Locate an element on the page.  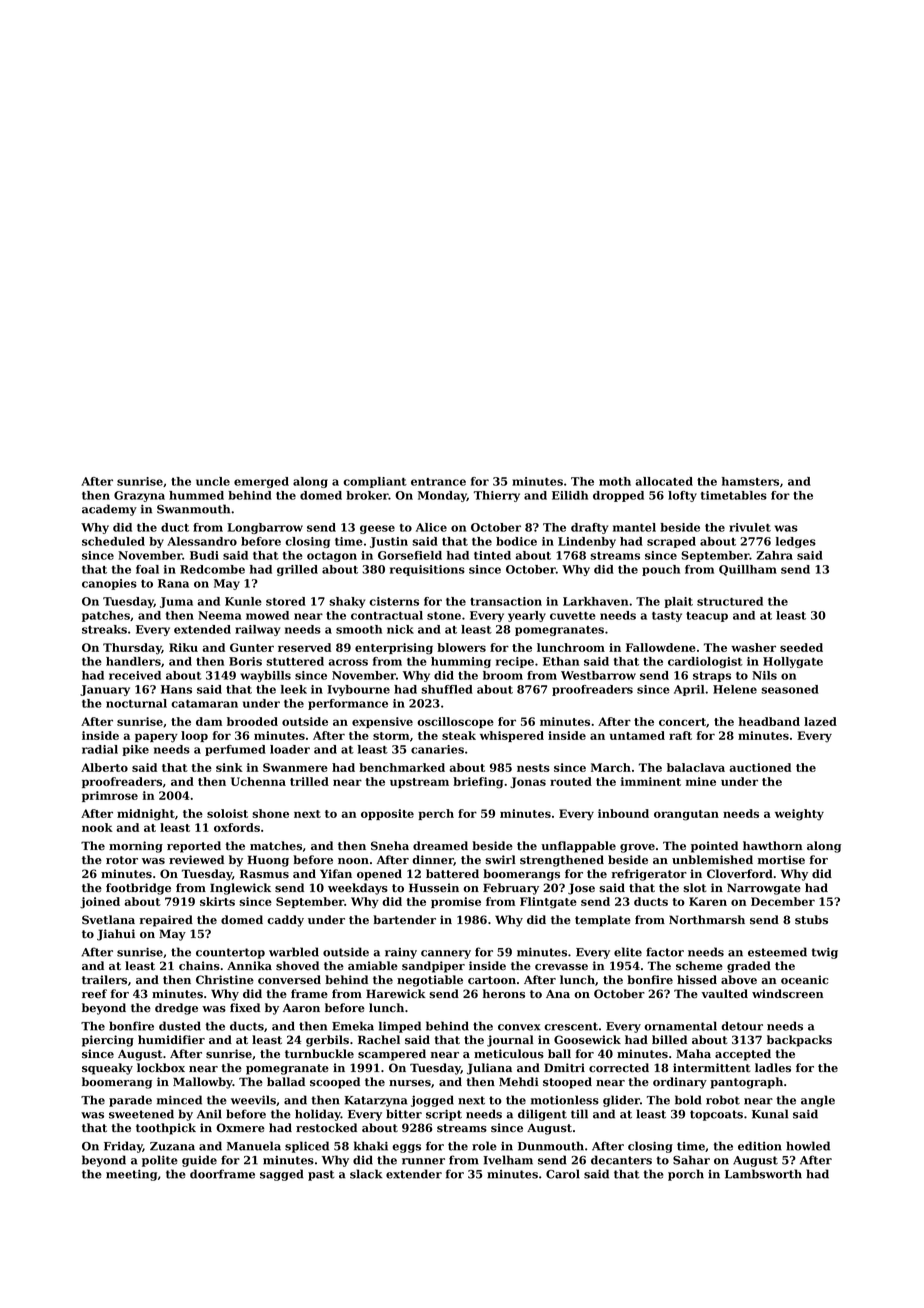
extender is located at coordinates (414, 1174).
